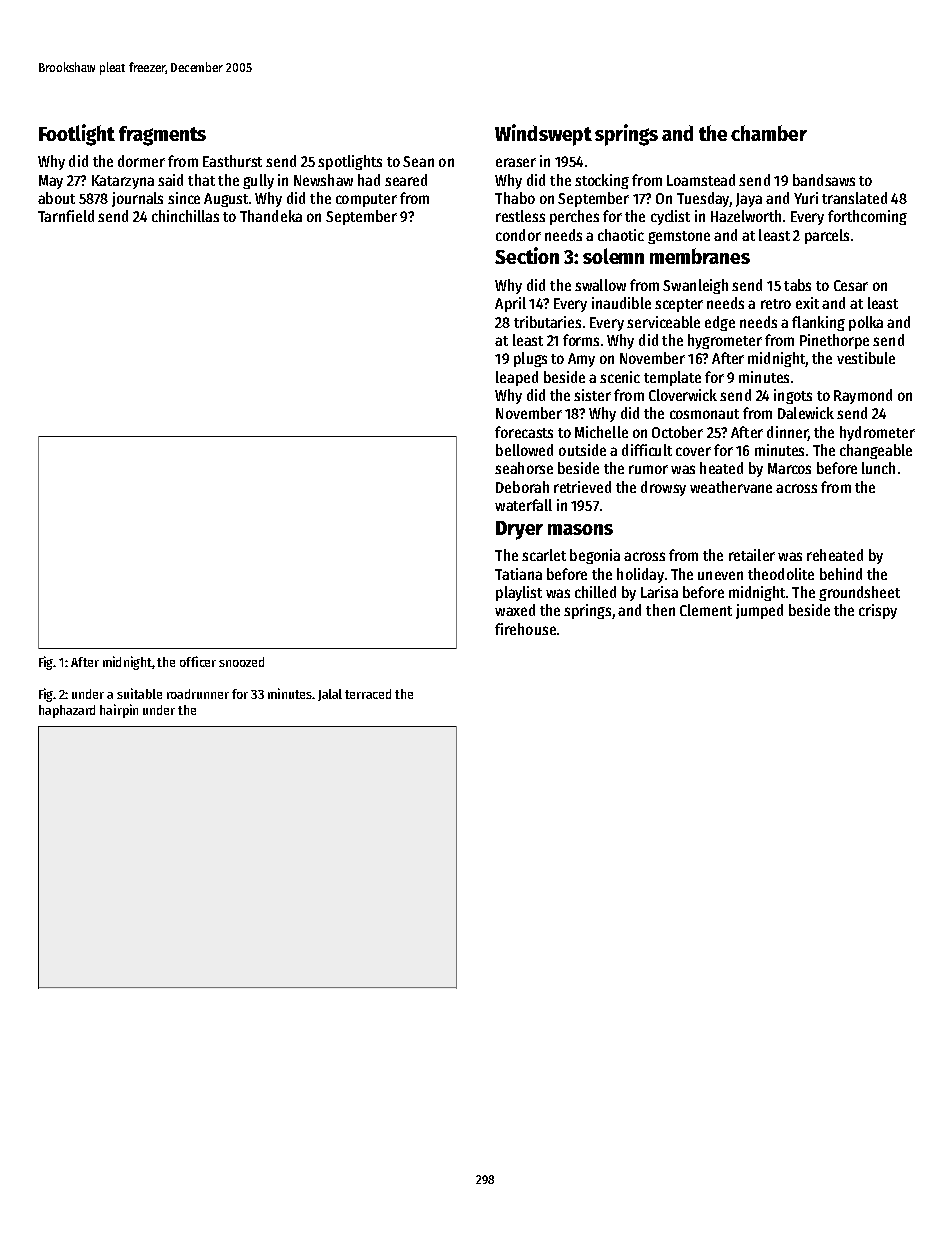  I want to click on Thandeka, so click(271, 216).
